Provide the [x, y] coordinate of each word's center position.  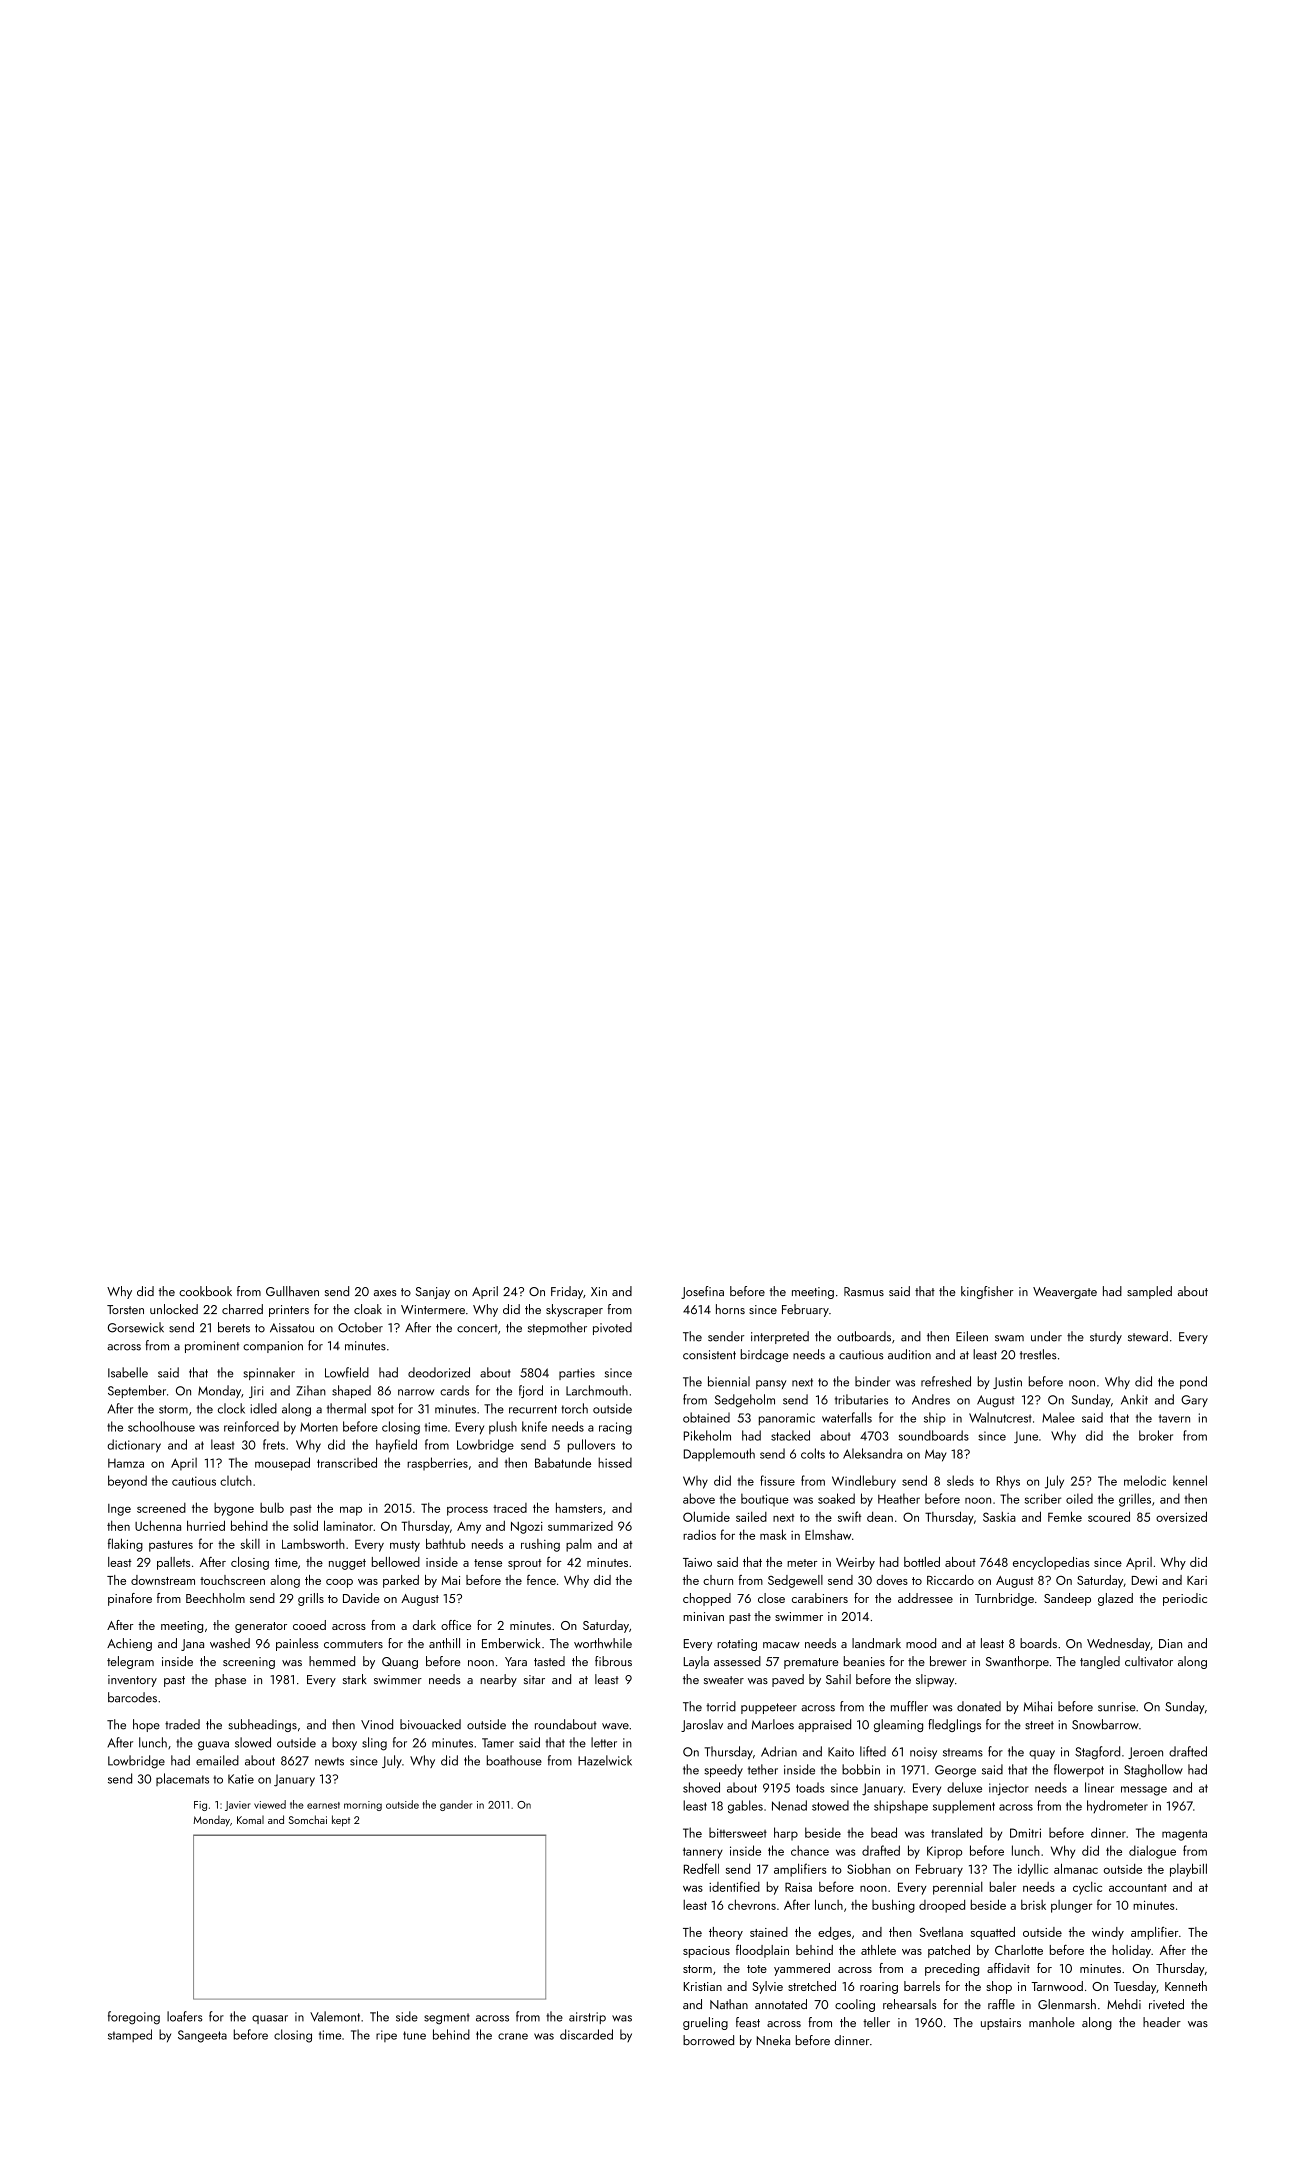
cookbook [205, 1291]
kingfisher [987, 1292]
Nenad [789, 1805]
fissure [777, 1480]
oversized [1181, 1516]
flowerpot [1079, 1770]
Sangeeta [202, 2036]
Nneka [773, 2040]
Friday [567, 1292]
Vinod [377, 1724]
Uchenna [158, 1525]
